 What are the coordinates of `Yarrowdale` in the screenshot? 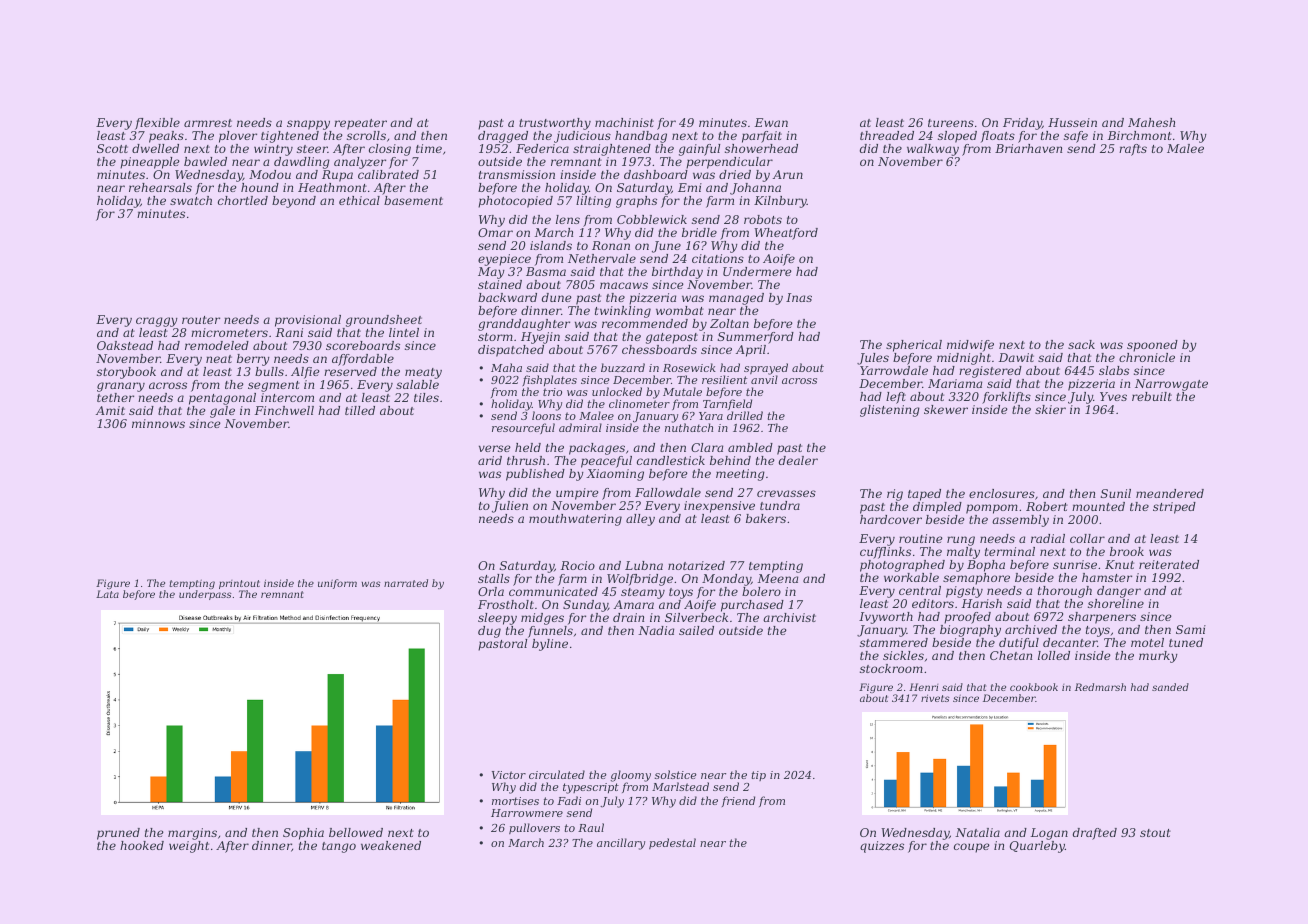 It's located at (894, 370).
